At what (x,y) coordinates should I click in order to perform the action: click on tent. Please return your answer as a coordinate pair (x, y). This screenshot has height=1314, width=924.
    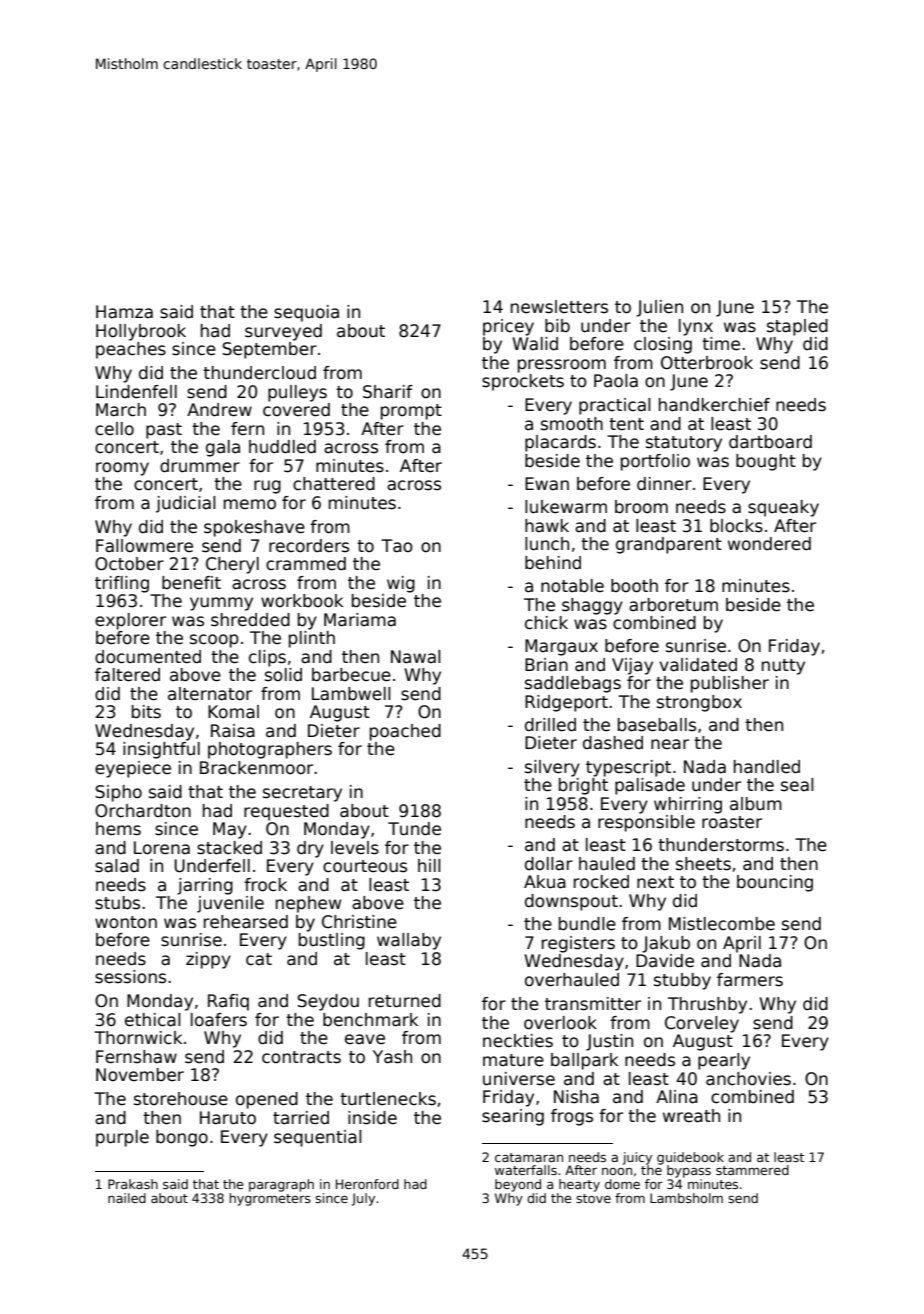
    Looking at the image, I should click on (626, 424).
